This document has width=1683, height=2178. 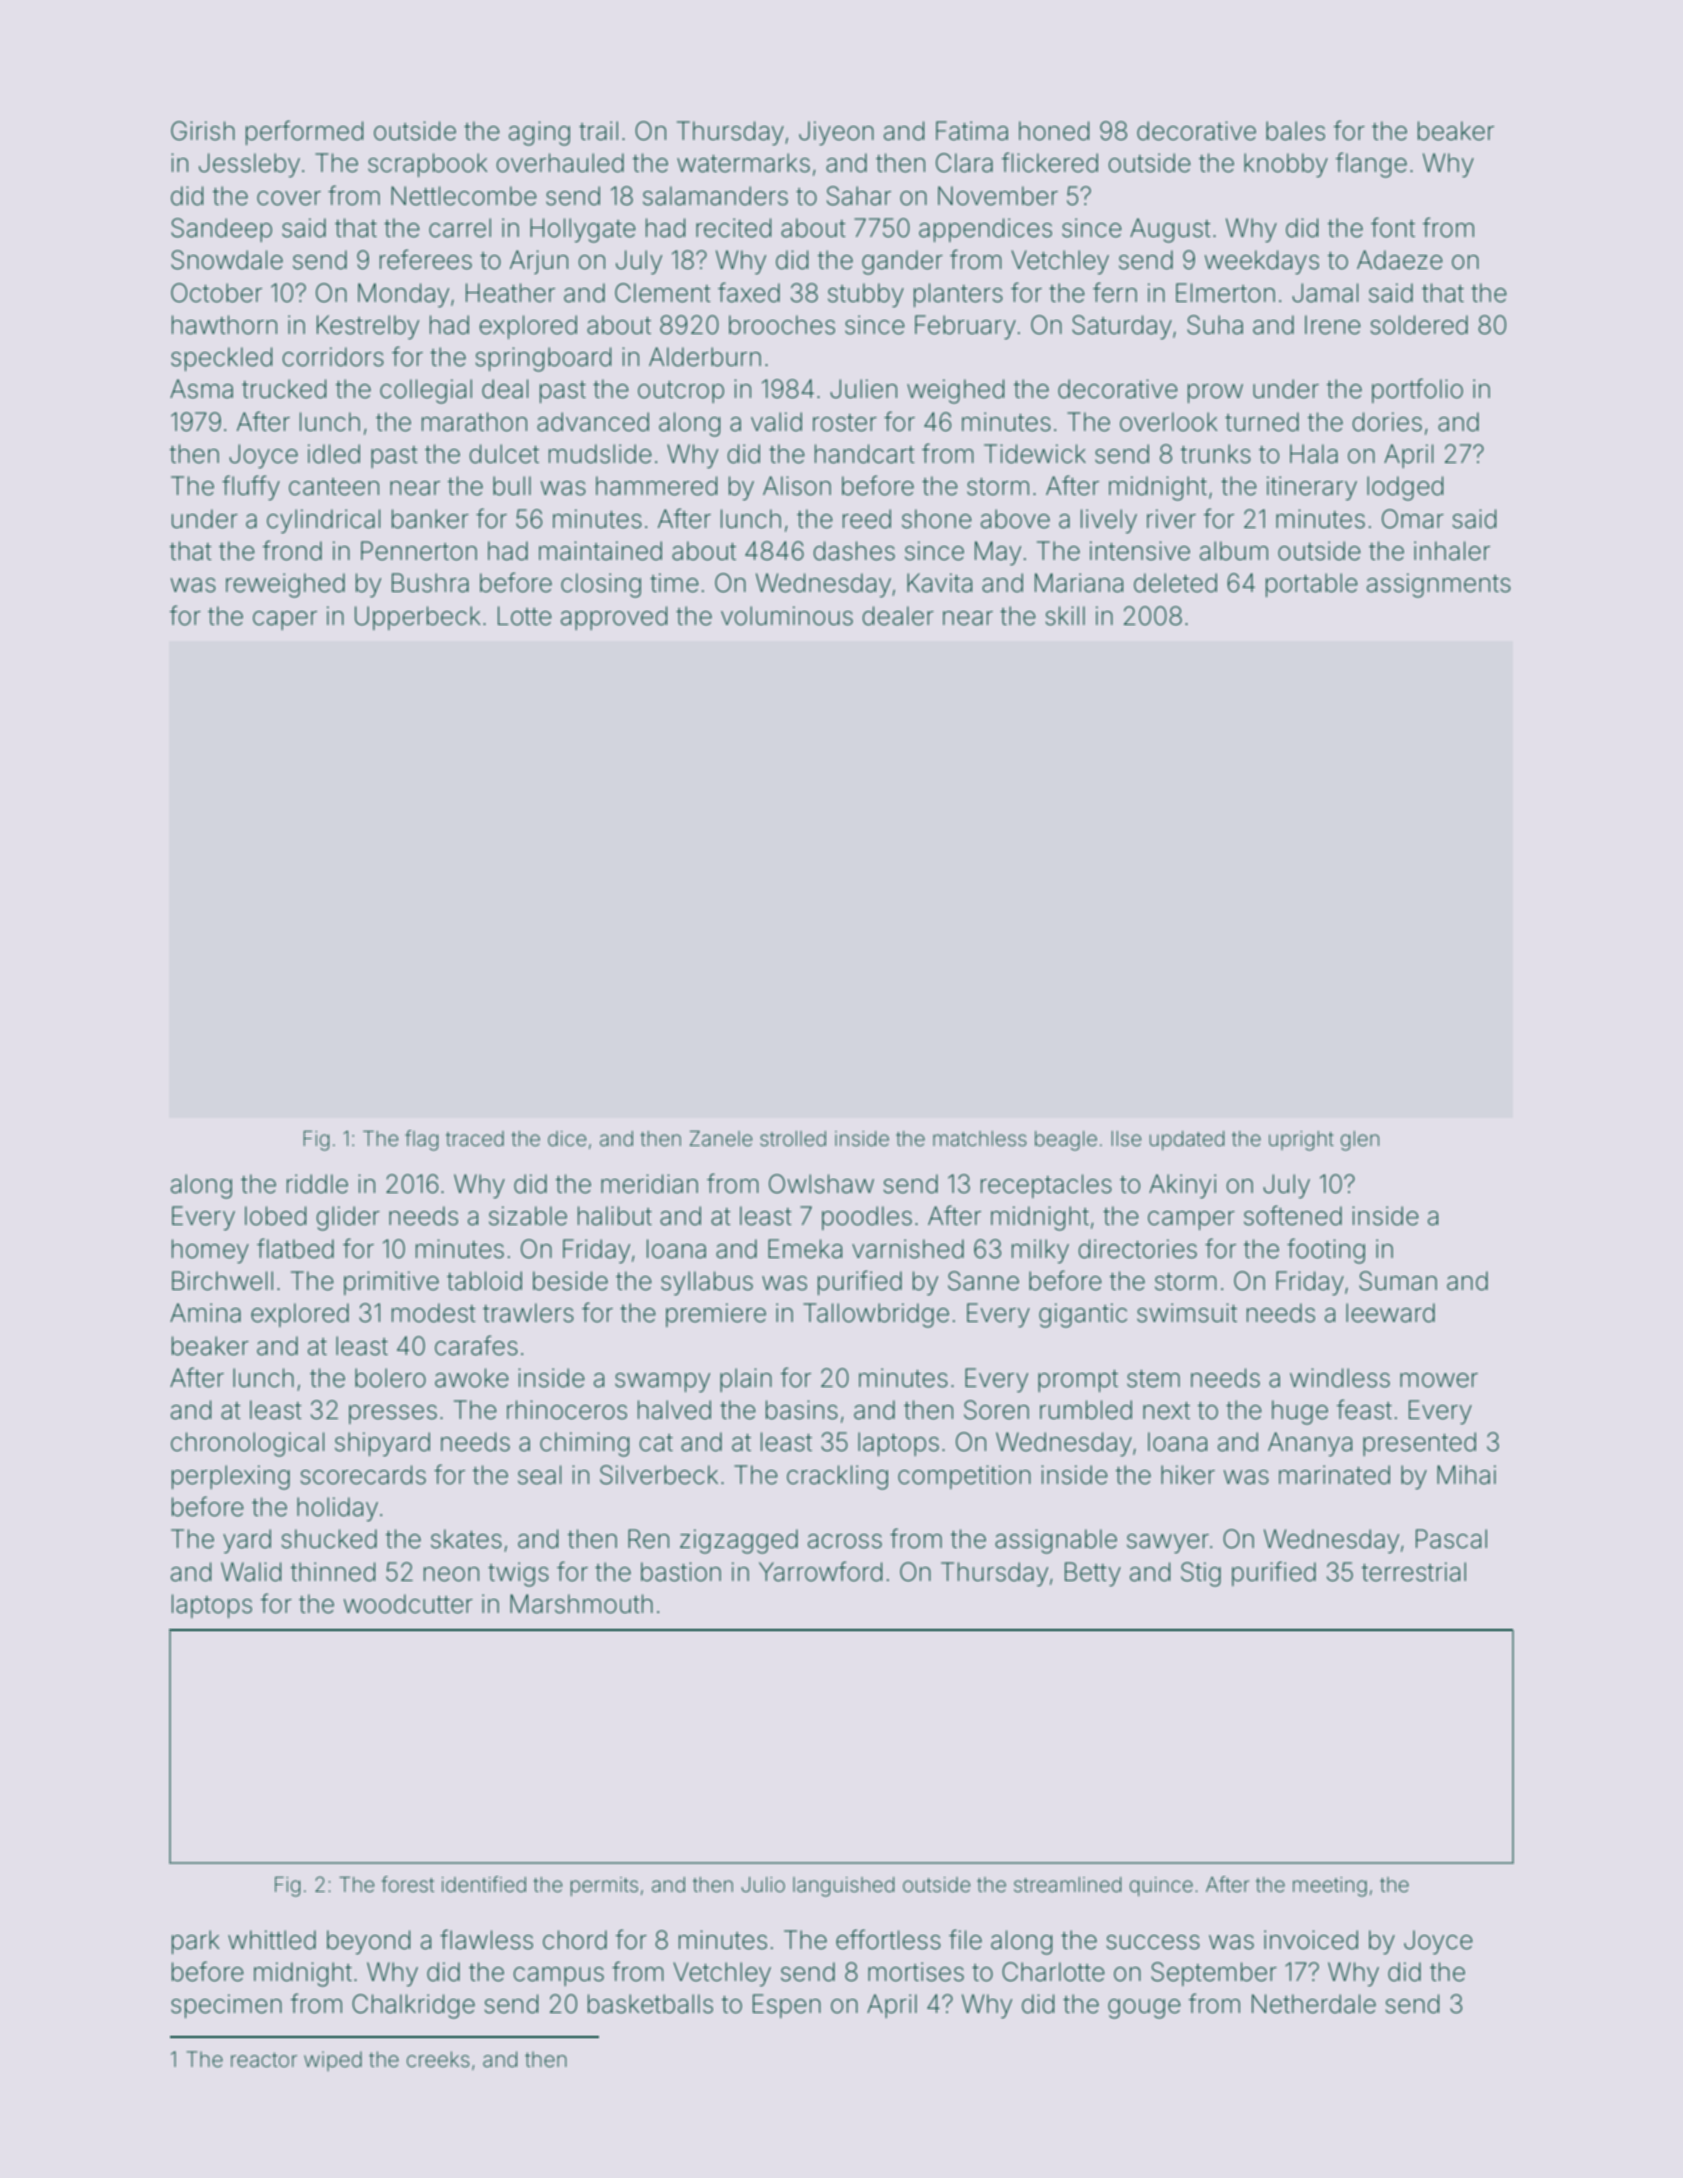 What do you see at coordinates (285, 620) in the document?
I see `caper` at bounding box center [285, 620].
